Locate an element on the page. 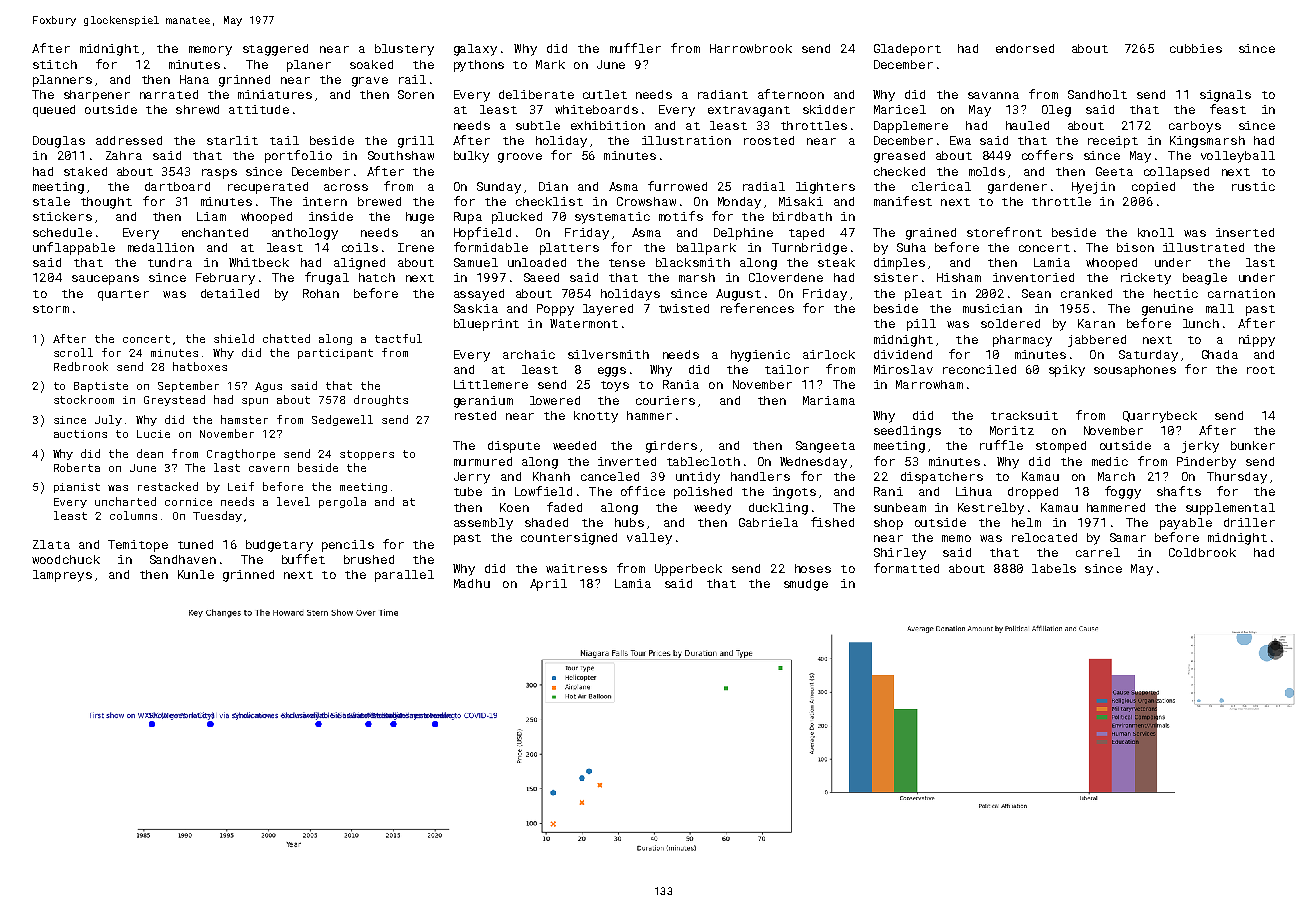  Zlata is located at coordinates (51, 544).
